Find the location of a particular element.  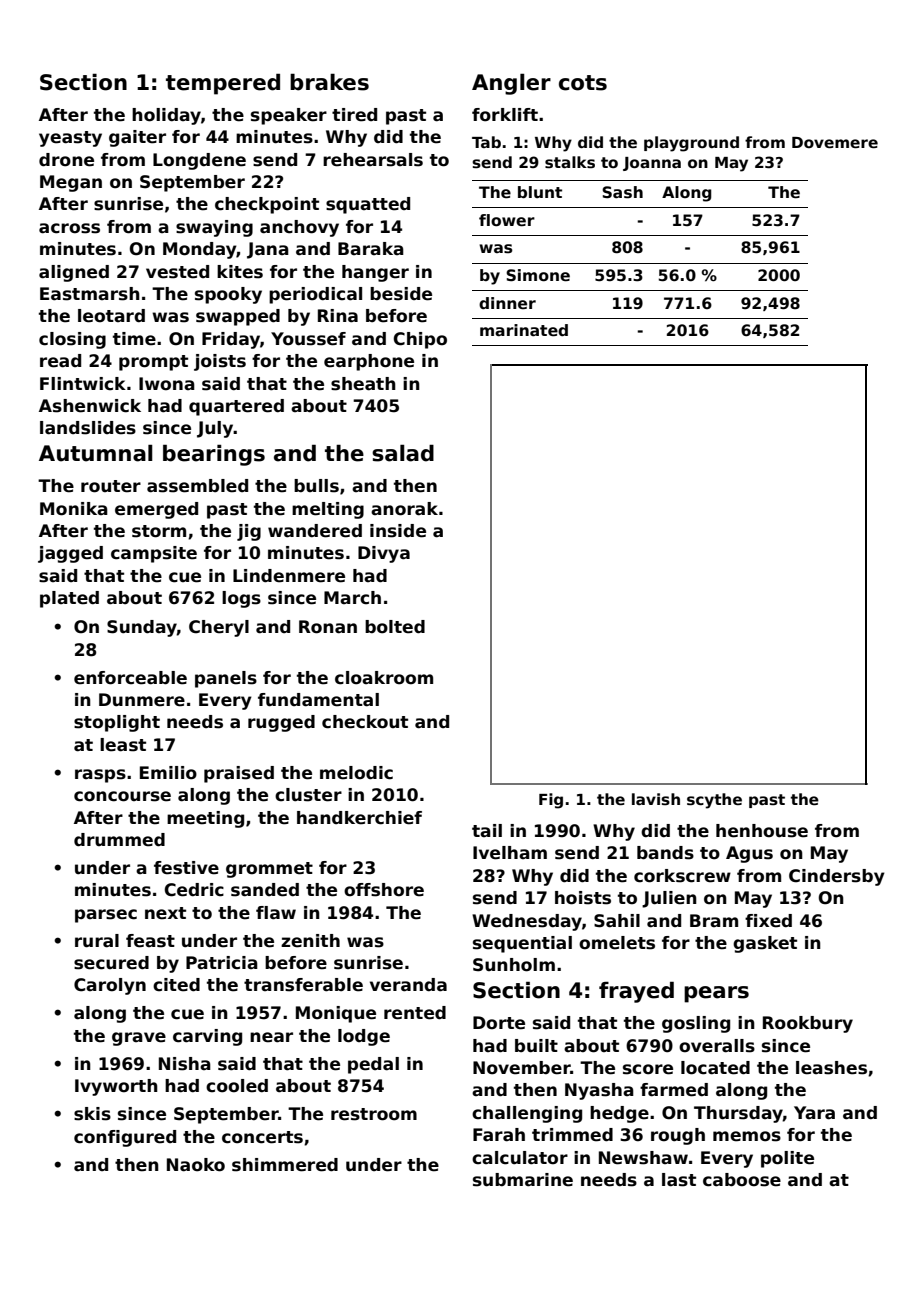

drummed is located at coordinates (119, 840).
